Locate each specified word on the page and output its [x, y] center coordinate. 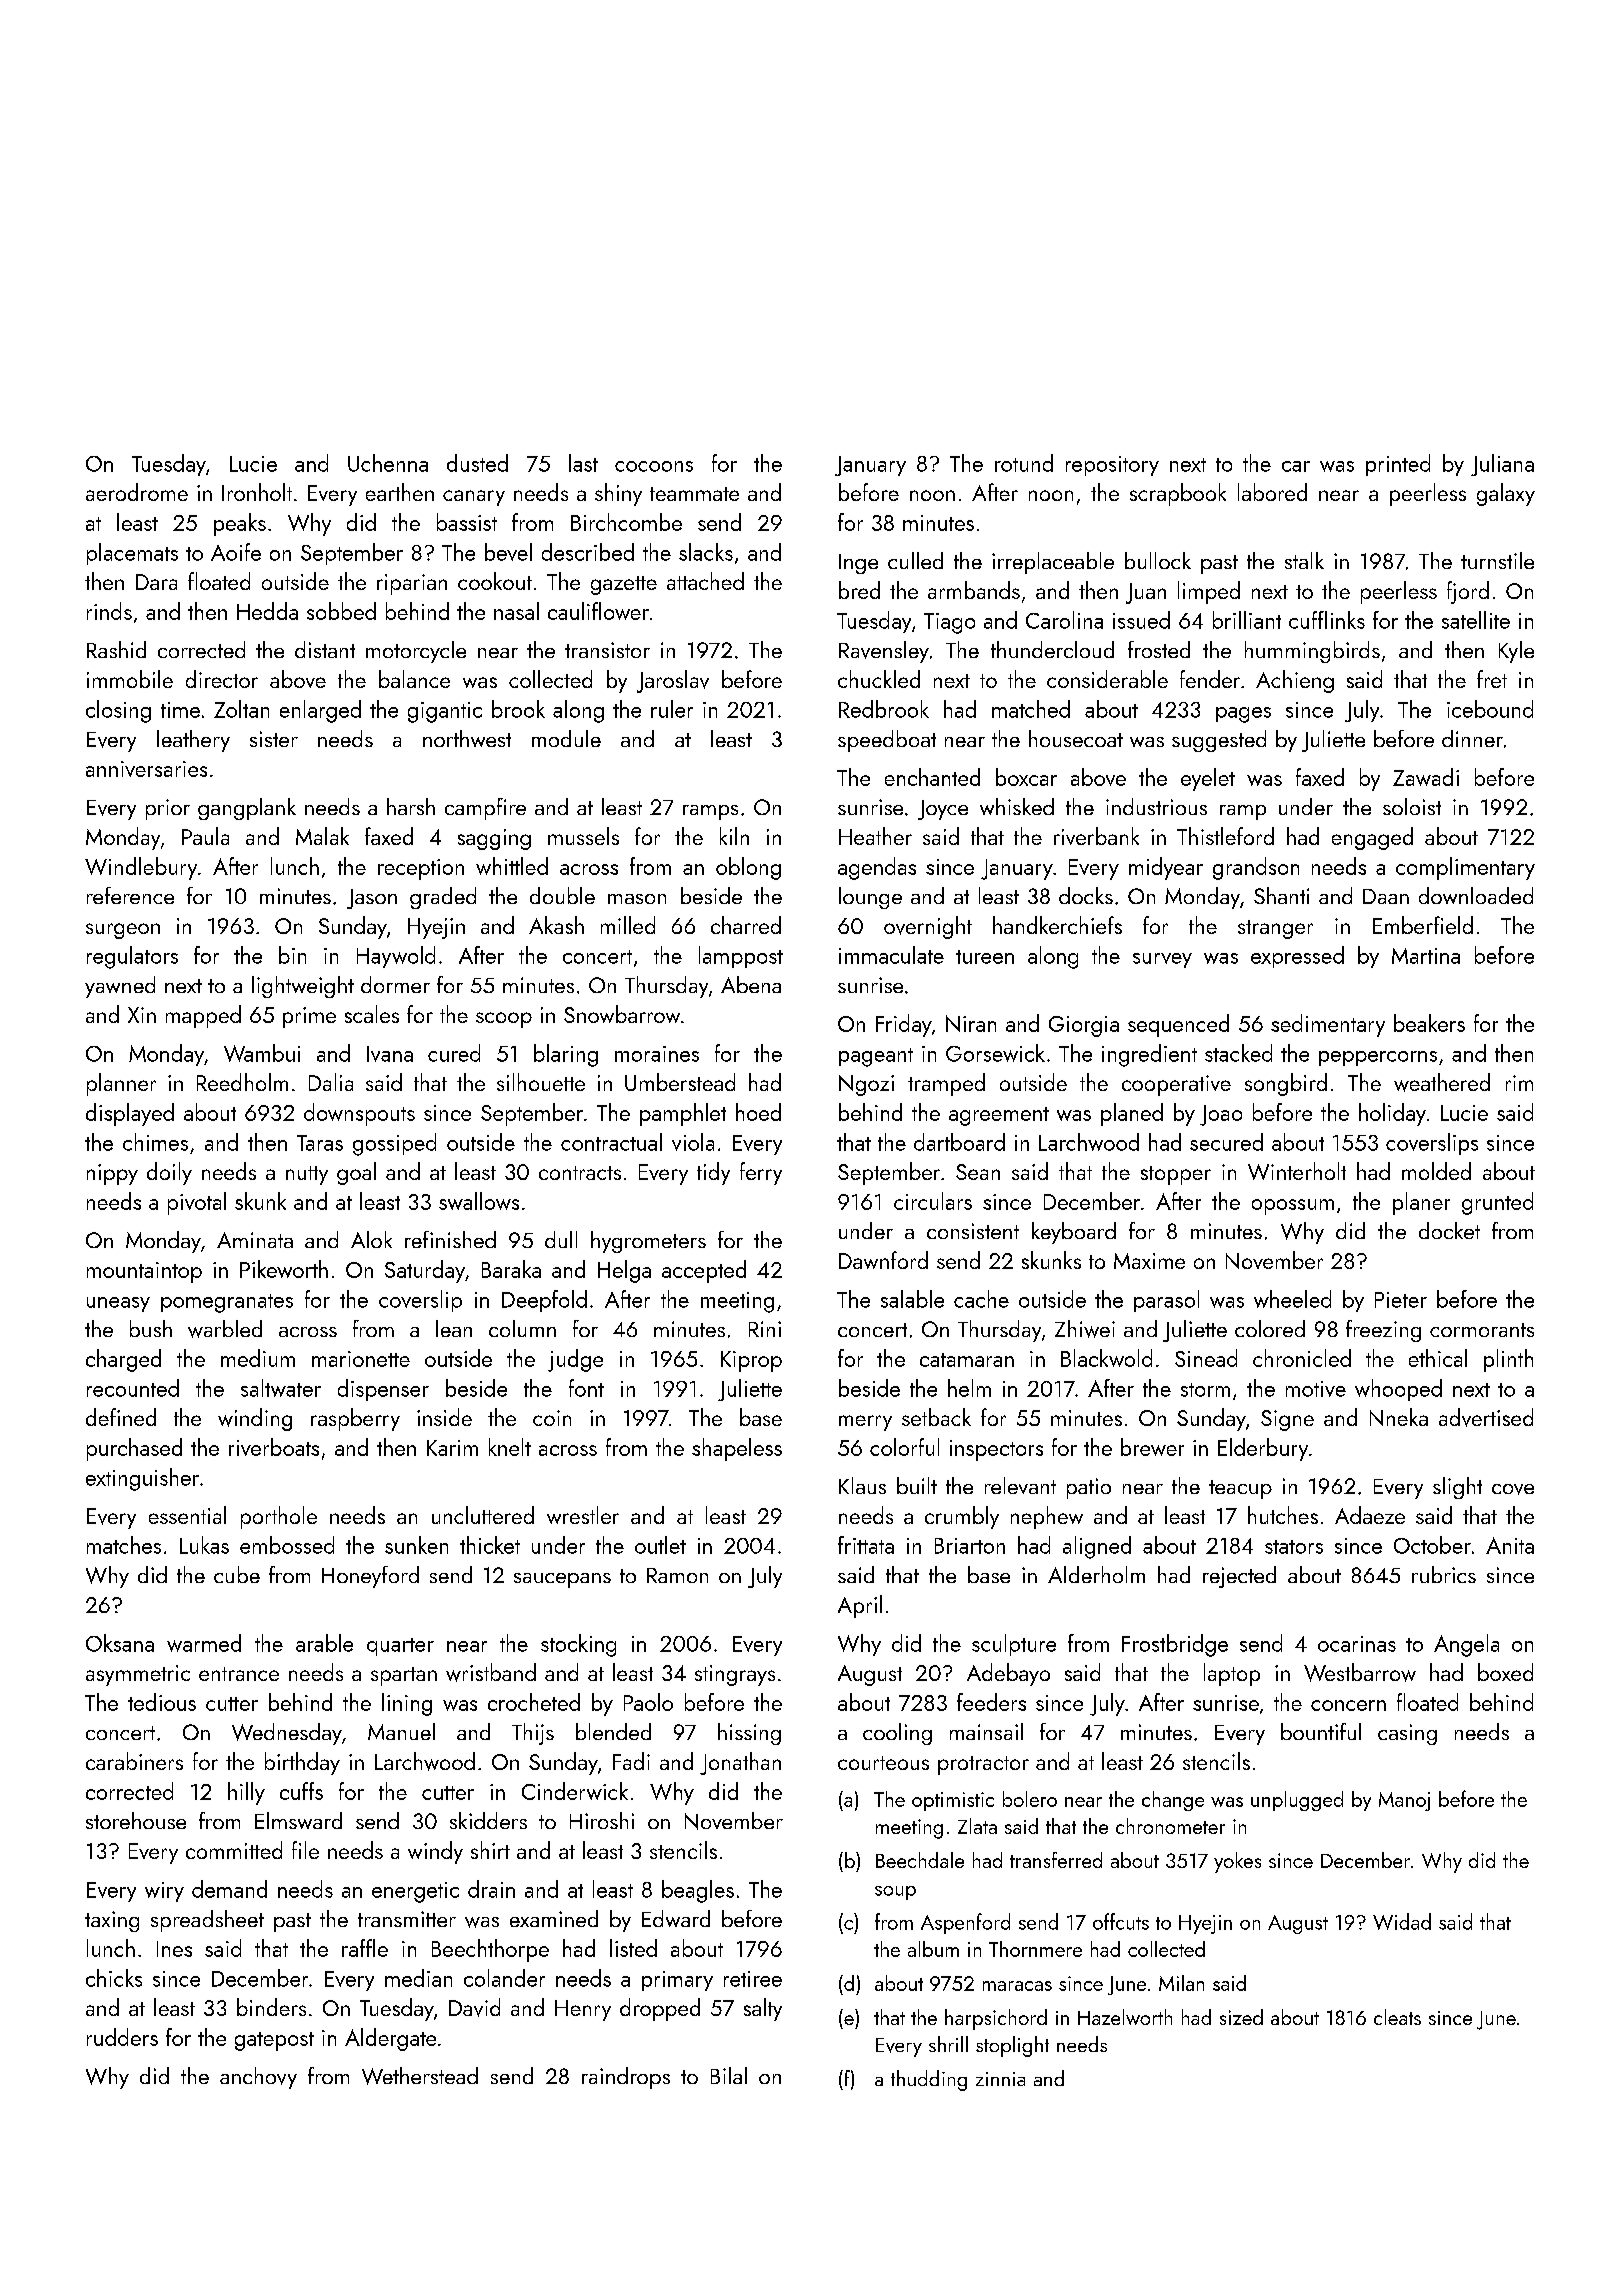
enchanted [932, 777]
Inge [858, 564]
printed [1398, 465]
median [418, 1978]
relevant [1020, 1485]
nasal [516, 611]
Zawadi [1426, 777]
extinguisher [142, 1479]
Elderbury [1263, 1449]
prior [168, 809]
